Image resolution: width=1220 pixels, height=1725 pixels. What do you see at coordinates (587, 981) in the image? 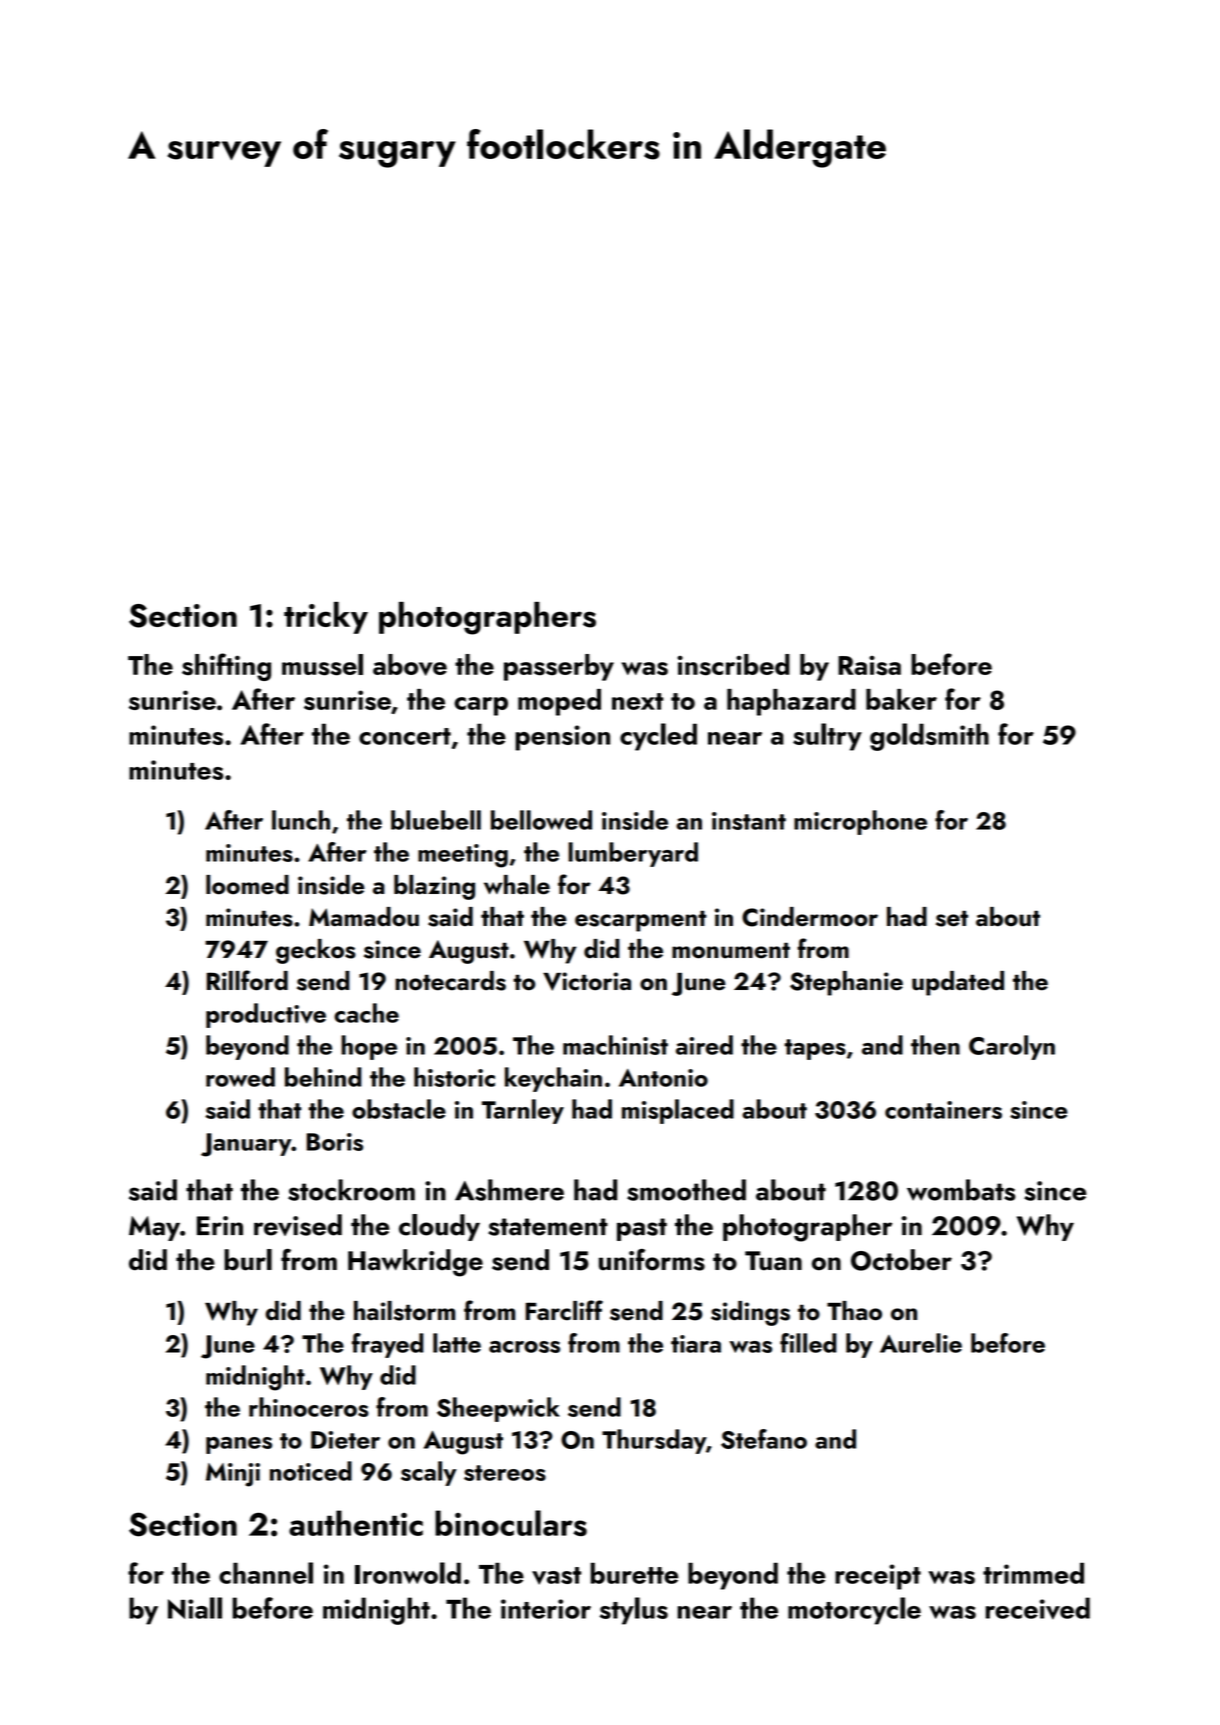
I see `Victoria` at bounding box center [587, 981].
